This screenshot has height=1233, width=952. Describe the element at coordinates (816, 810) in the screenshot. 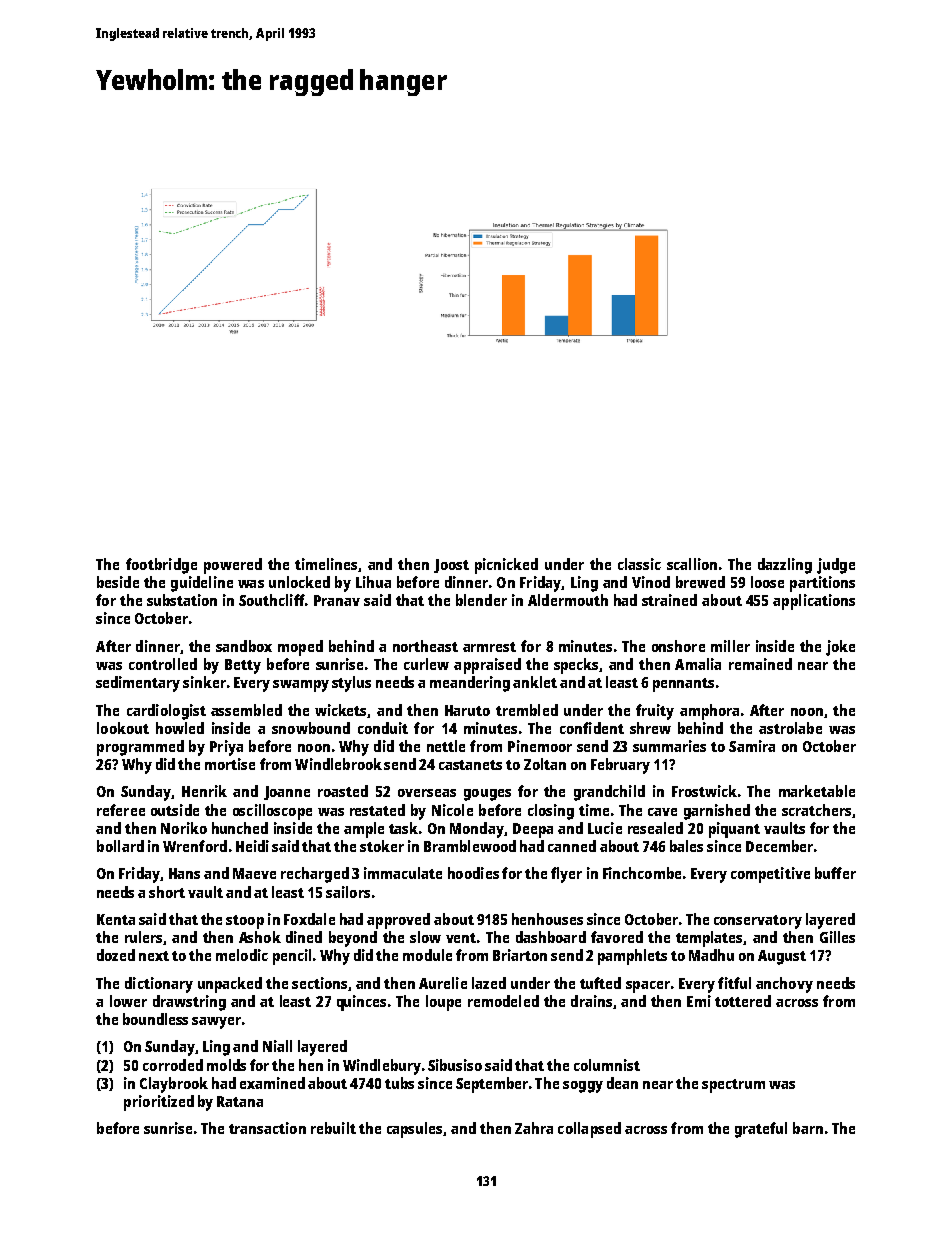

I see `scratchers` at that location.
